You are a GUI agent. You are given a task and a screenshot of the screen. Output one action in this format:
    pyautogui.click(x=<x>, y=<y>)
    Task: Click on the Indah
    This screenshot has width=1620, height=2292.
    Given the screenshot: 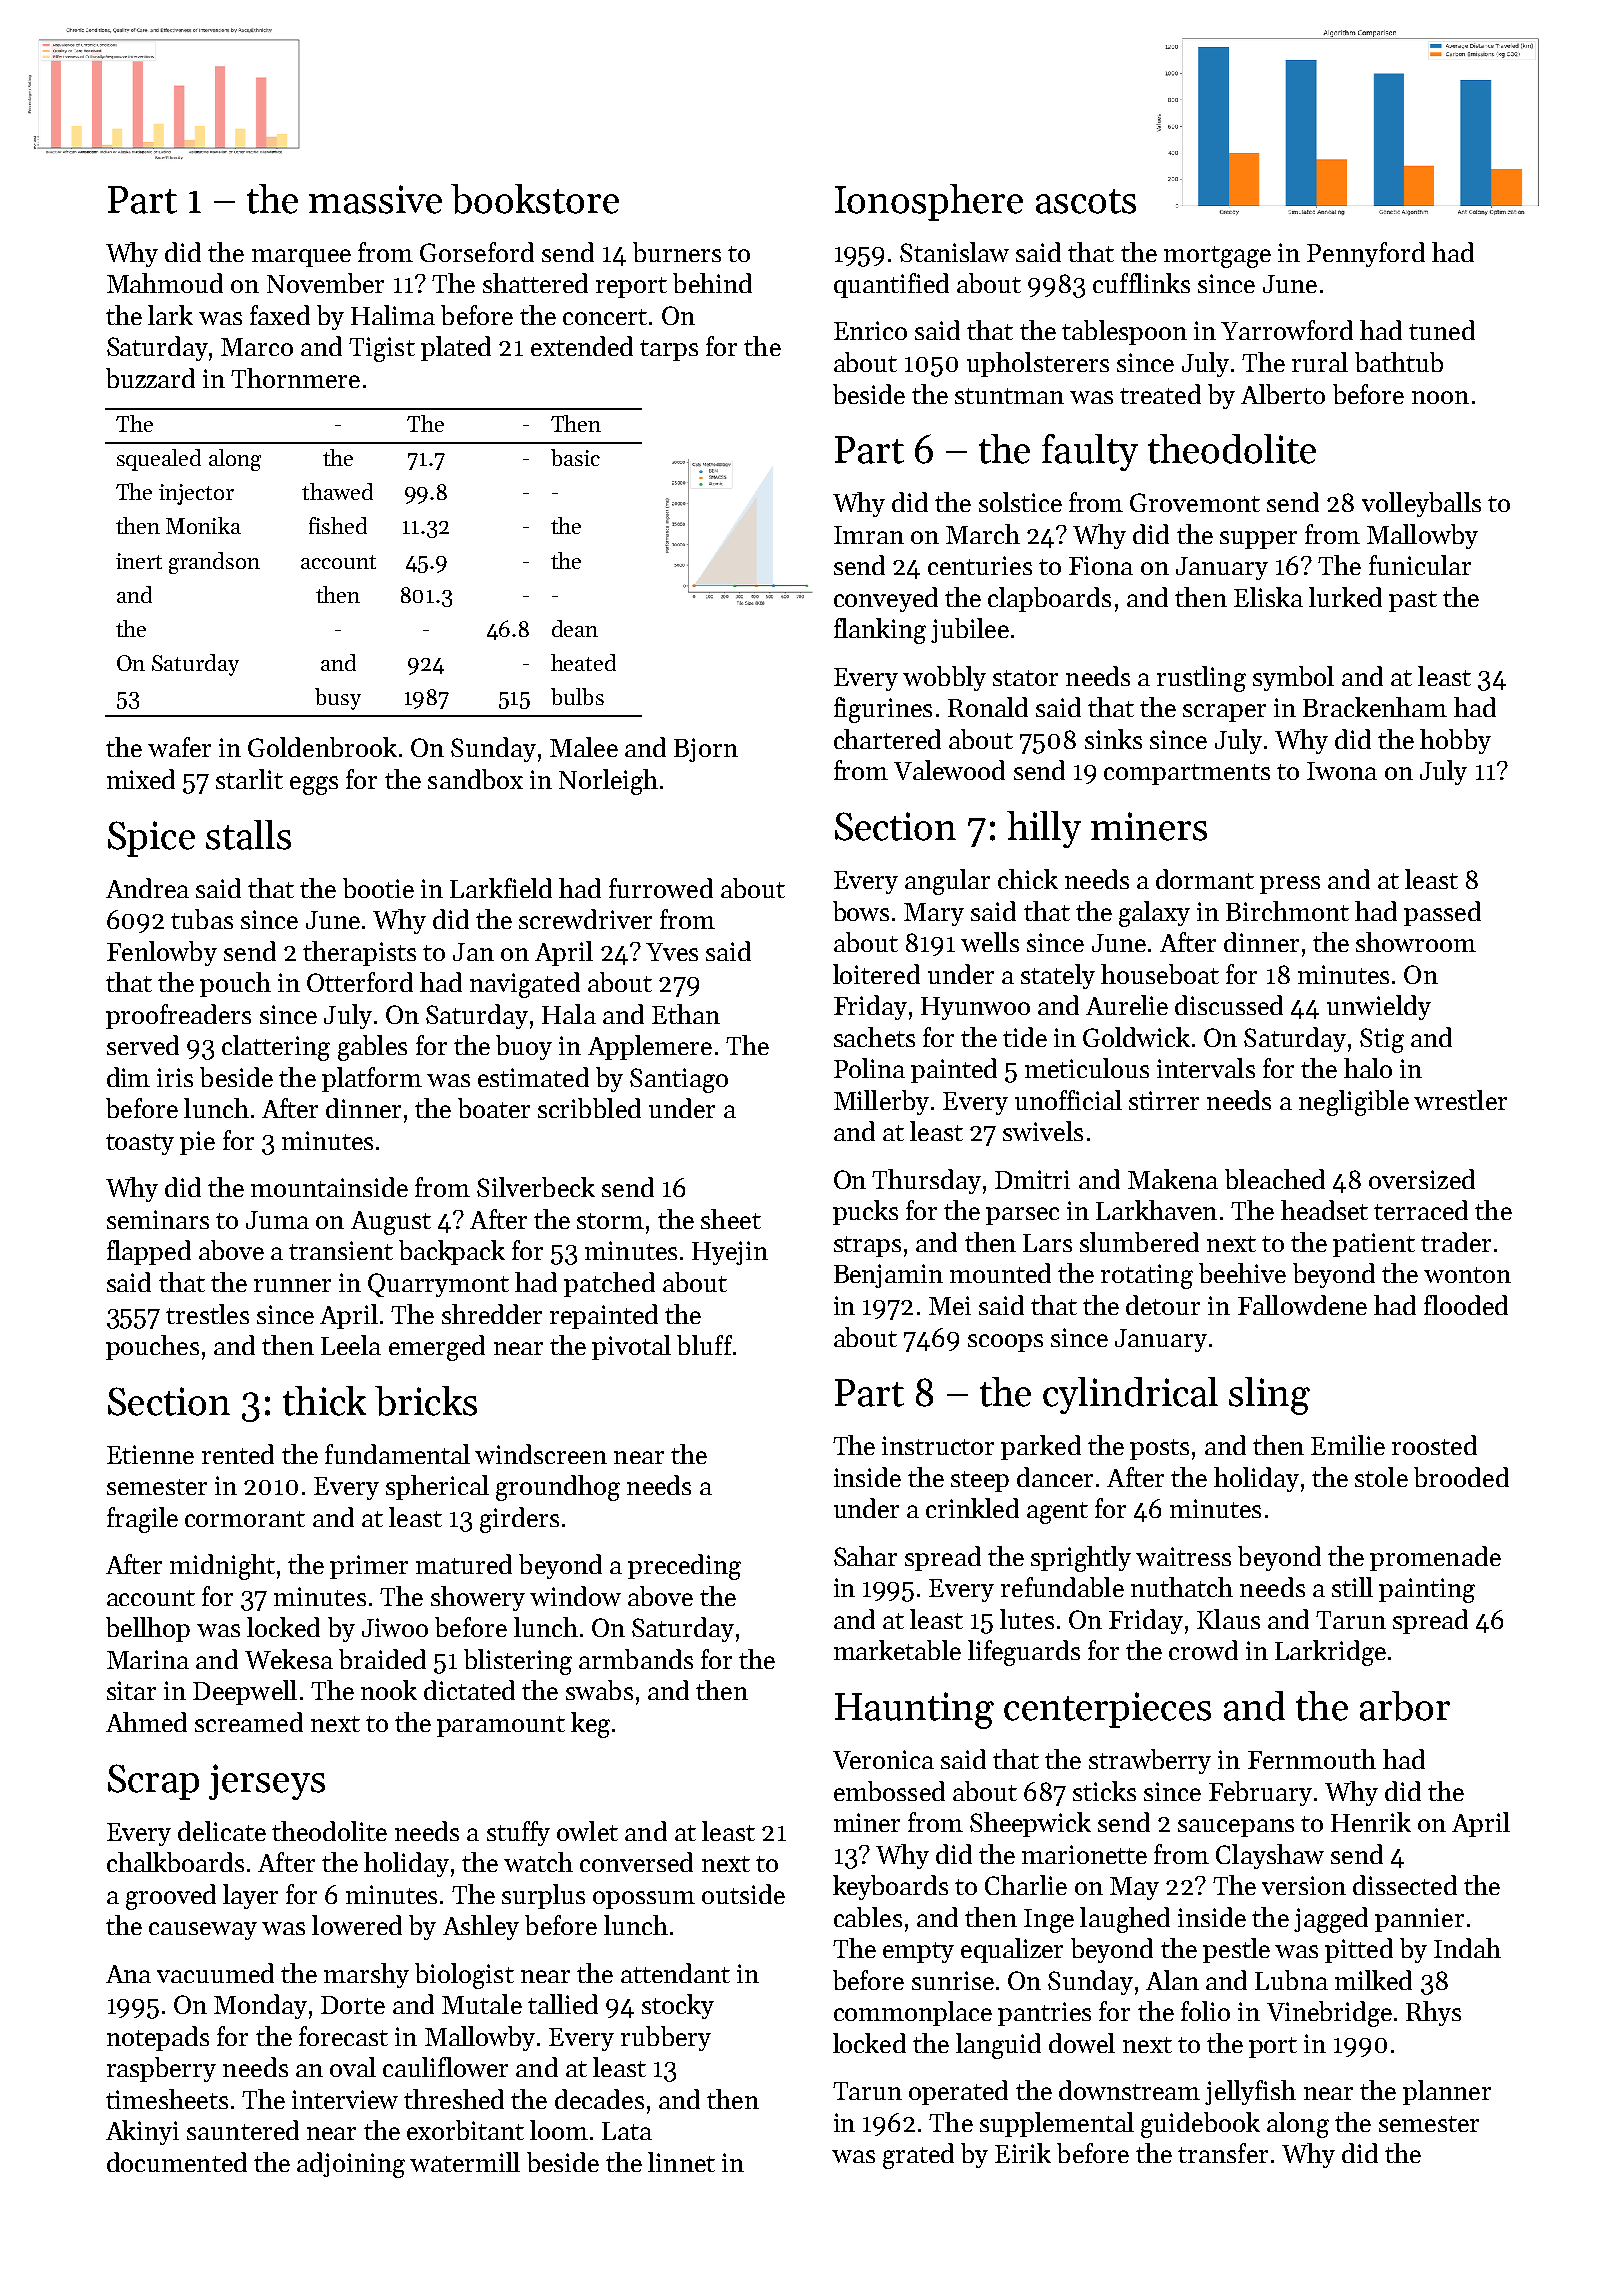 What is the action you would take?
    pyautogui.click(x=1467, y=1948)
